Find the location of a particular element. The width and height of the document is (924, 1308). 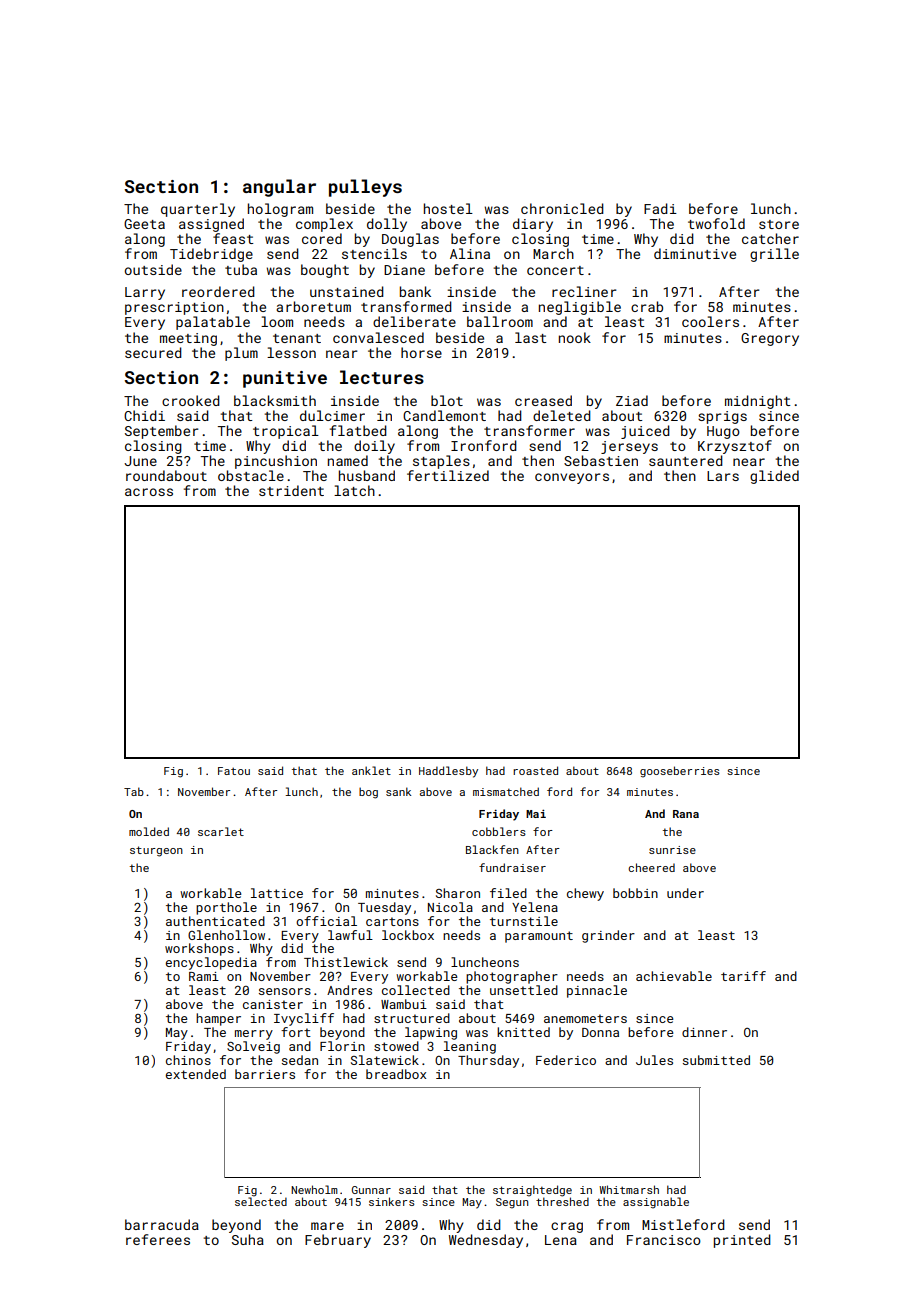

pulleys is located at coordinates (365, 188).
